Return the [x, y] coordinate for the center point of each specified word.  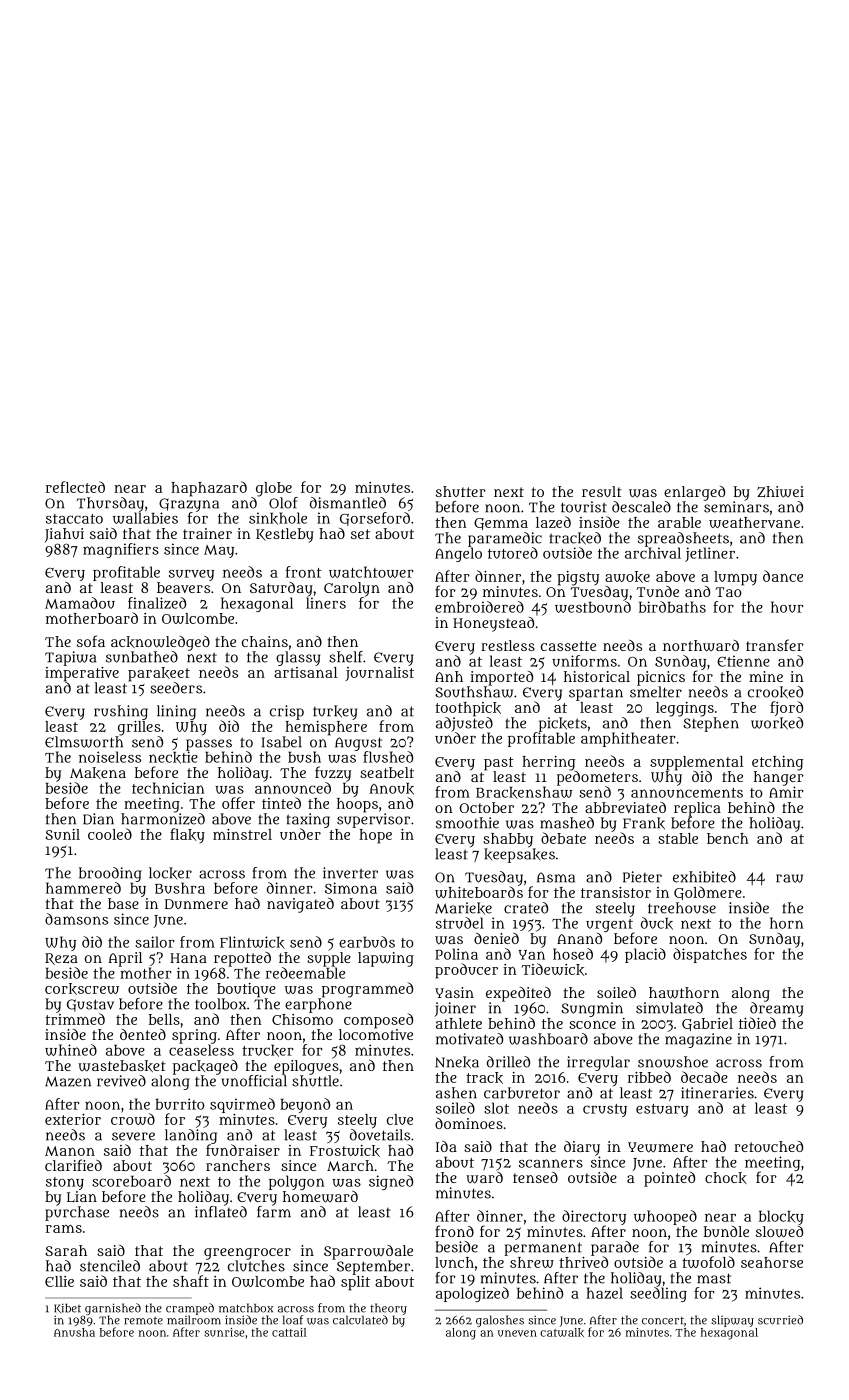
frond [454, 1231]
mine [766, 676]
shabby [508, 840]
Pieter [642, 877]
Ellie [59, 1281]
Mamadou [80, 603]
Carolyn [352, 589]
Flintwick [252, 942]
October [487, 807]
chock [726, 1178]
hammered [83, 888]
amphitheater [628, 739]
